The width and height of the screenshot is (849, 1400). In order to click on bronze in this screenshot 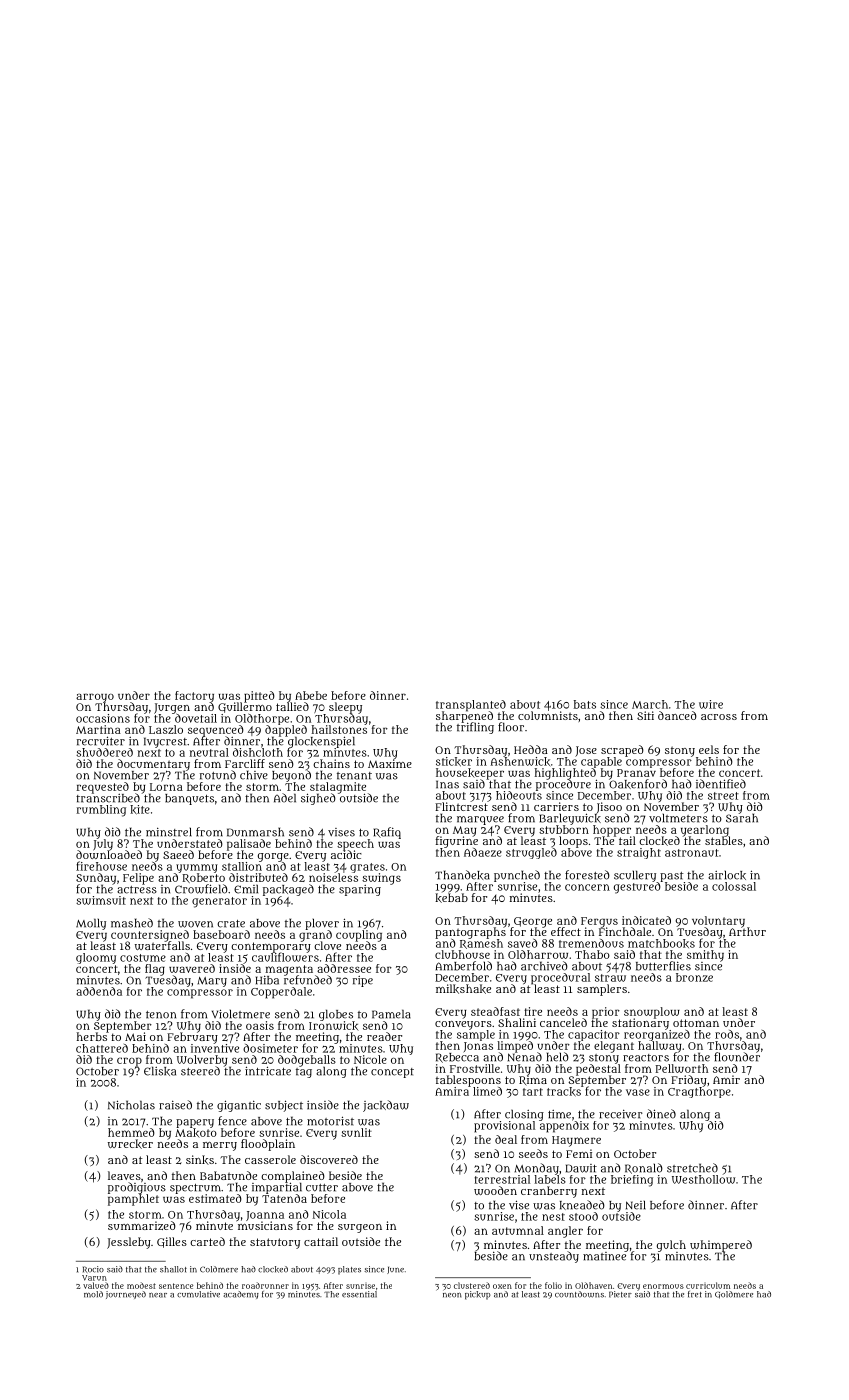, I will do `click(694, 977)`.
